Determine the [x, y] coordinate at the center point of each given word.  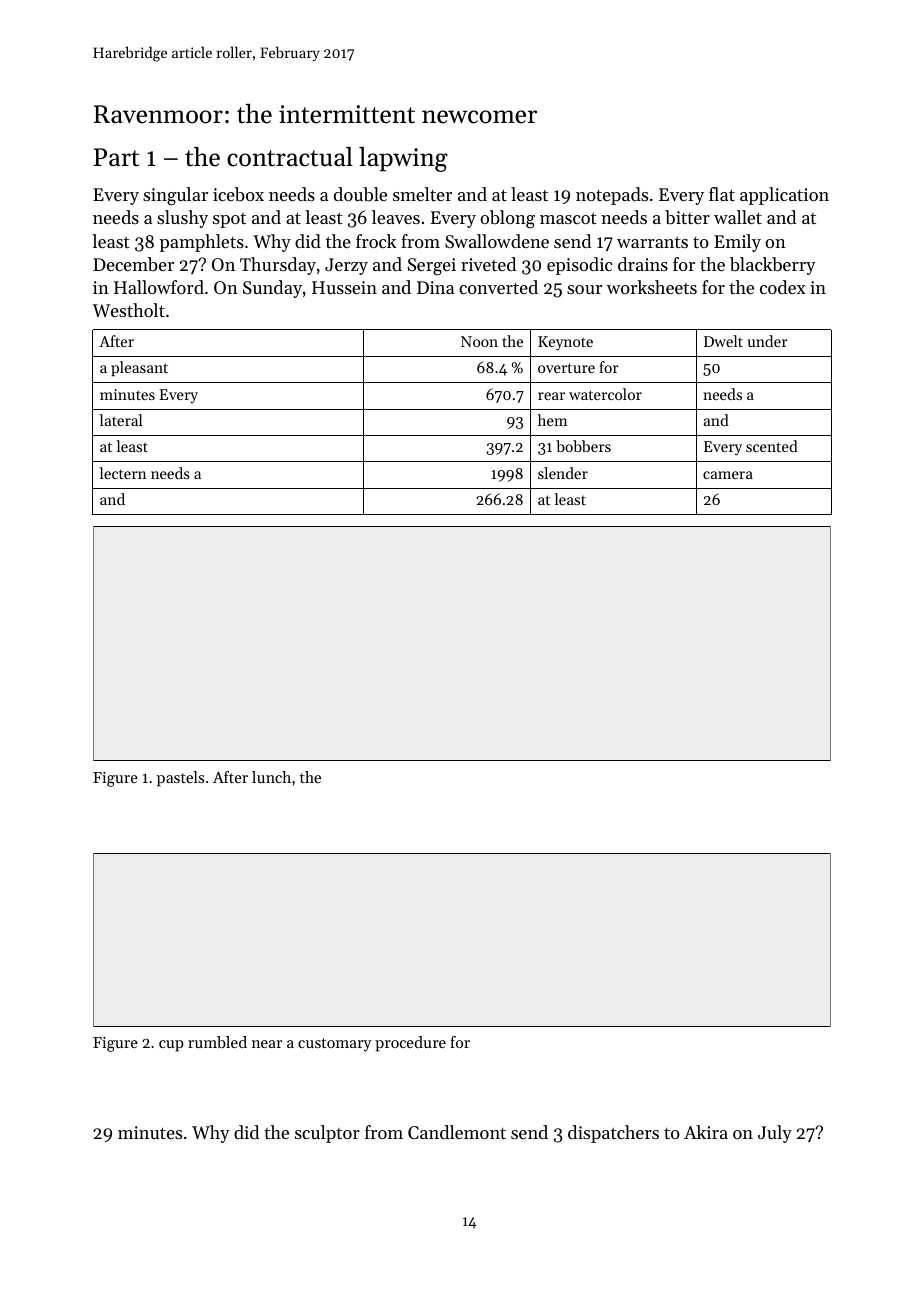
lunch [271, 777]
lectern [122, 473]
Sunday [272, 289]
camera [728, 475]
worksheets [652, 287]
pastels [180, 779]
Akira [706, 1132]
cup [171, 1046]
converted [498, 287]
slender [563, 473]
